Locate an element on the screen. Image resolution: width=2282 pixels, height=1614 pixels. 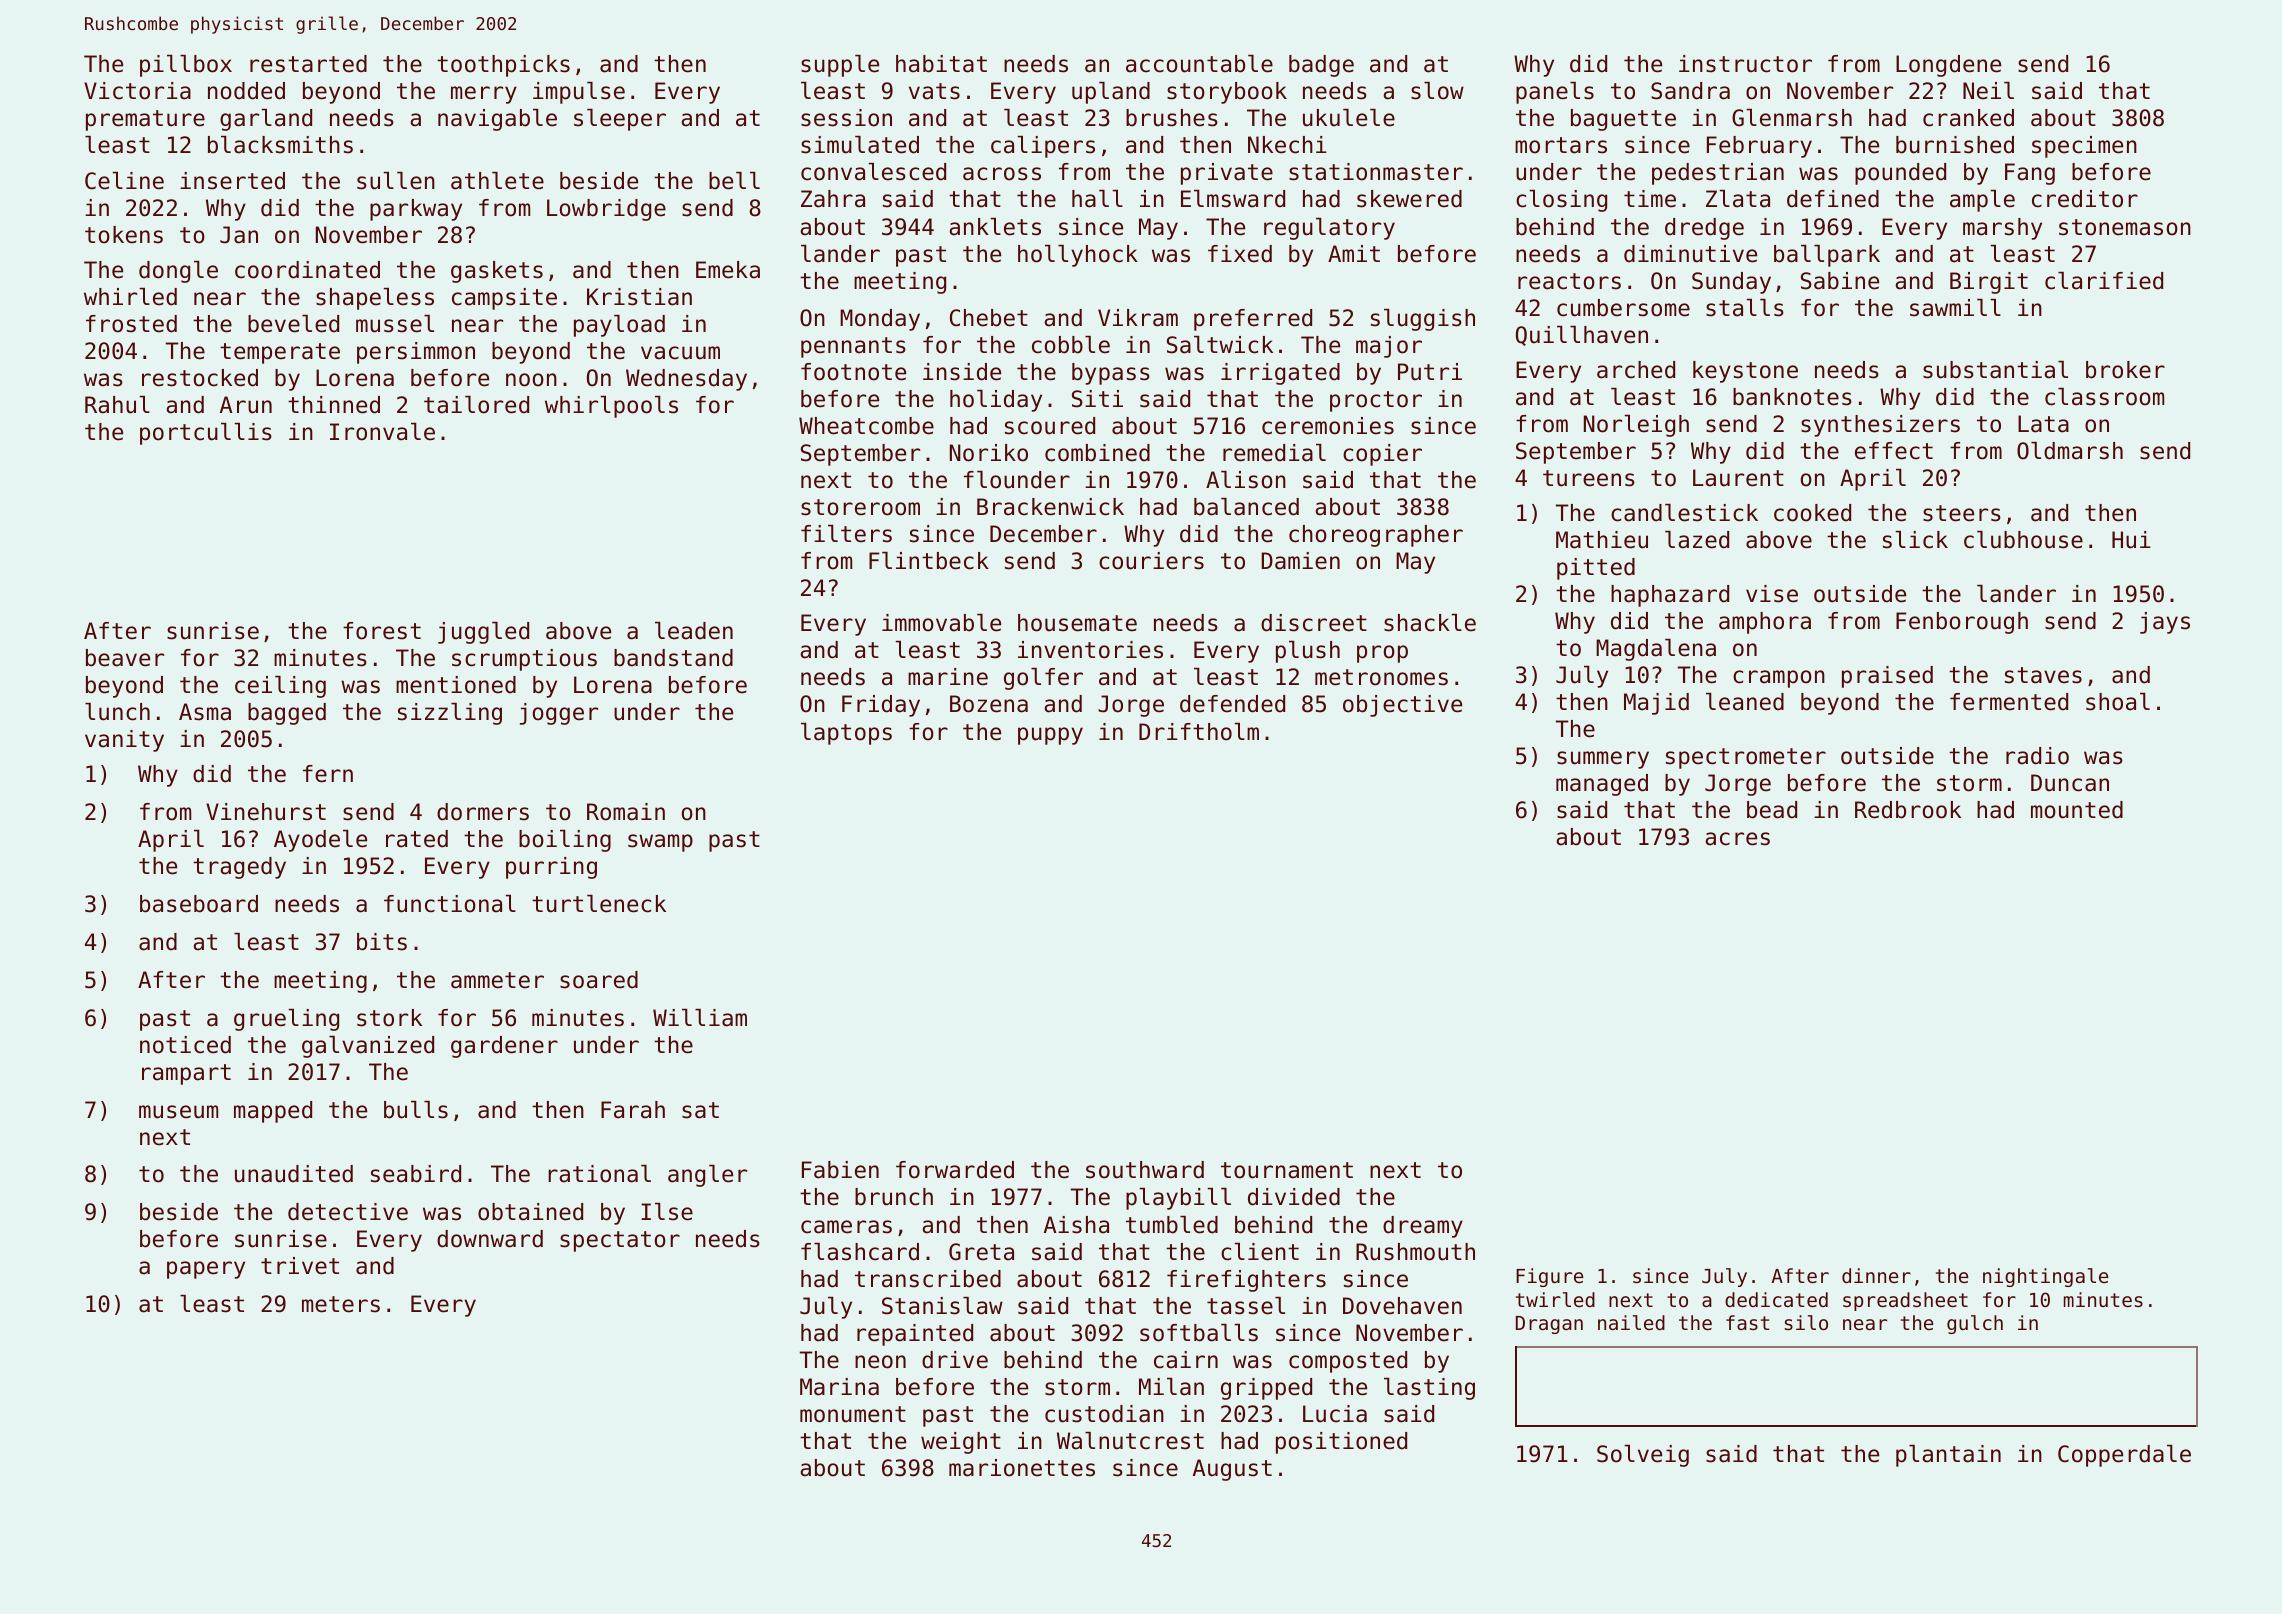
firefighters is located at coordinates (1246, 1281).
